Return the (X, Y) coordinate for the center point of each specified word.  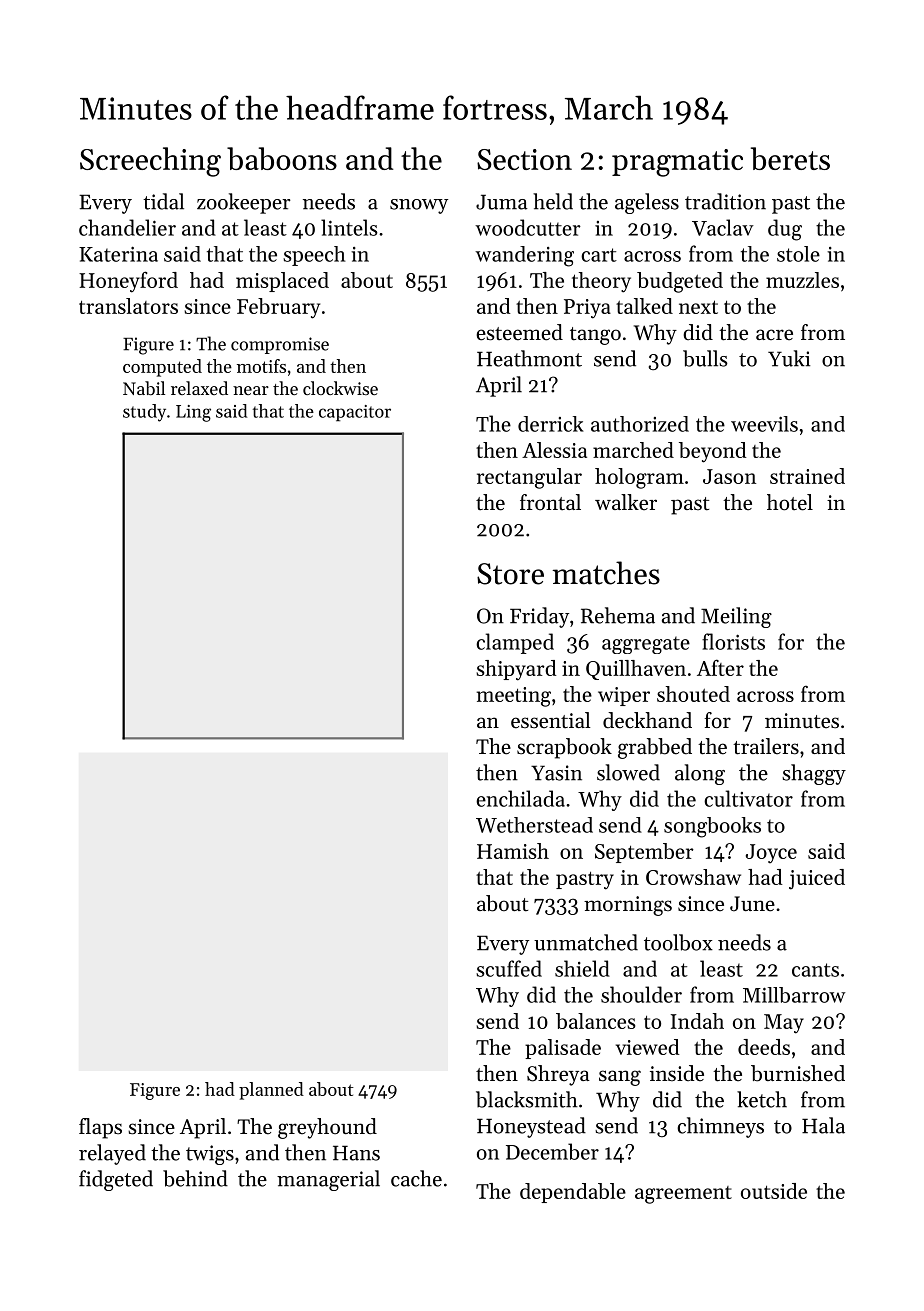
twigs (210, 1155)
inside (677, 1073)
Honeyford (128, 282)
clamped (515, 643)
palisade (563, 1049)
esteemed (519, 332)
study (144, 413)
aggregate (646, 645)
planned (271, 1091)
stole (798, 254)
